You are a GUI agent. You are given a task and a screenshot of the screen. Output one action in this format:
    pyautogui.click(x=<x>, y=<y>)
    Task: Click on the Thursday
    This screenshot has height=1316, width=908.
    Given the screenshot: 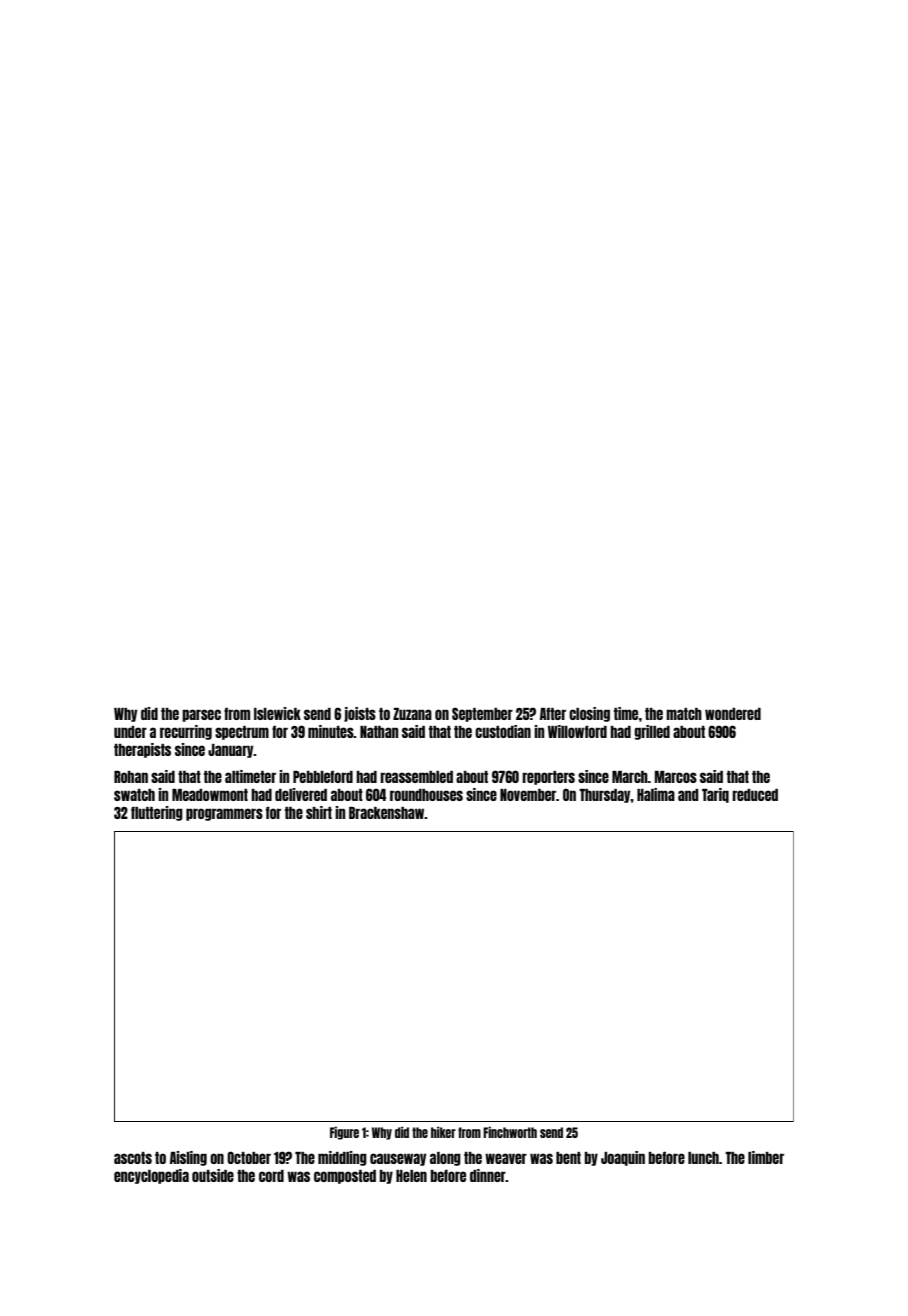 What is the action you would take?
    pyautogui.click(x=605, y=796)
